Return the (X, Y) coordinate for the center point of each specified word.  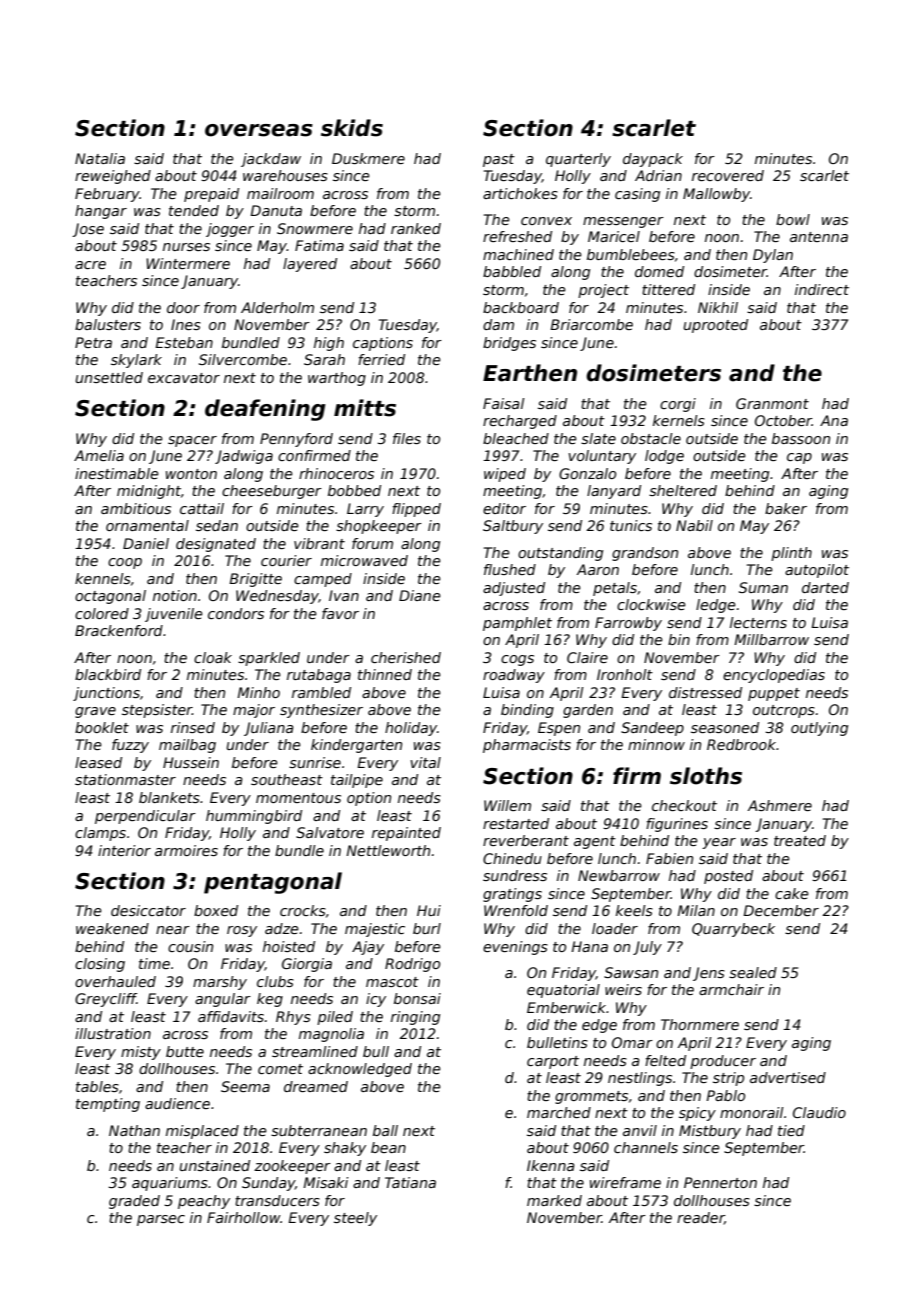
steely (355, 1219)
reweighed (113, 177)
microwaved (364, 560)
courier (286, 560)
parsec (161, 1220)
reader (700, 1218)
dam (498, 324)
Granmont (772, 403)
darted (825, 587)
